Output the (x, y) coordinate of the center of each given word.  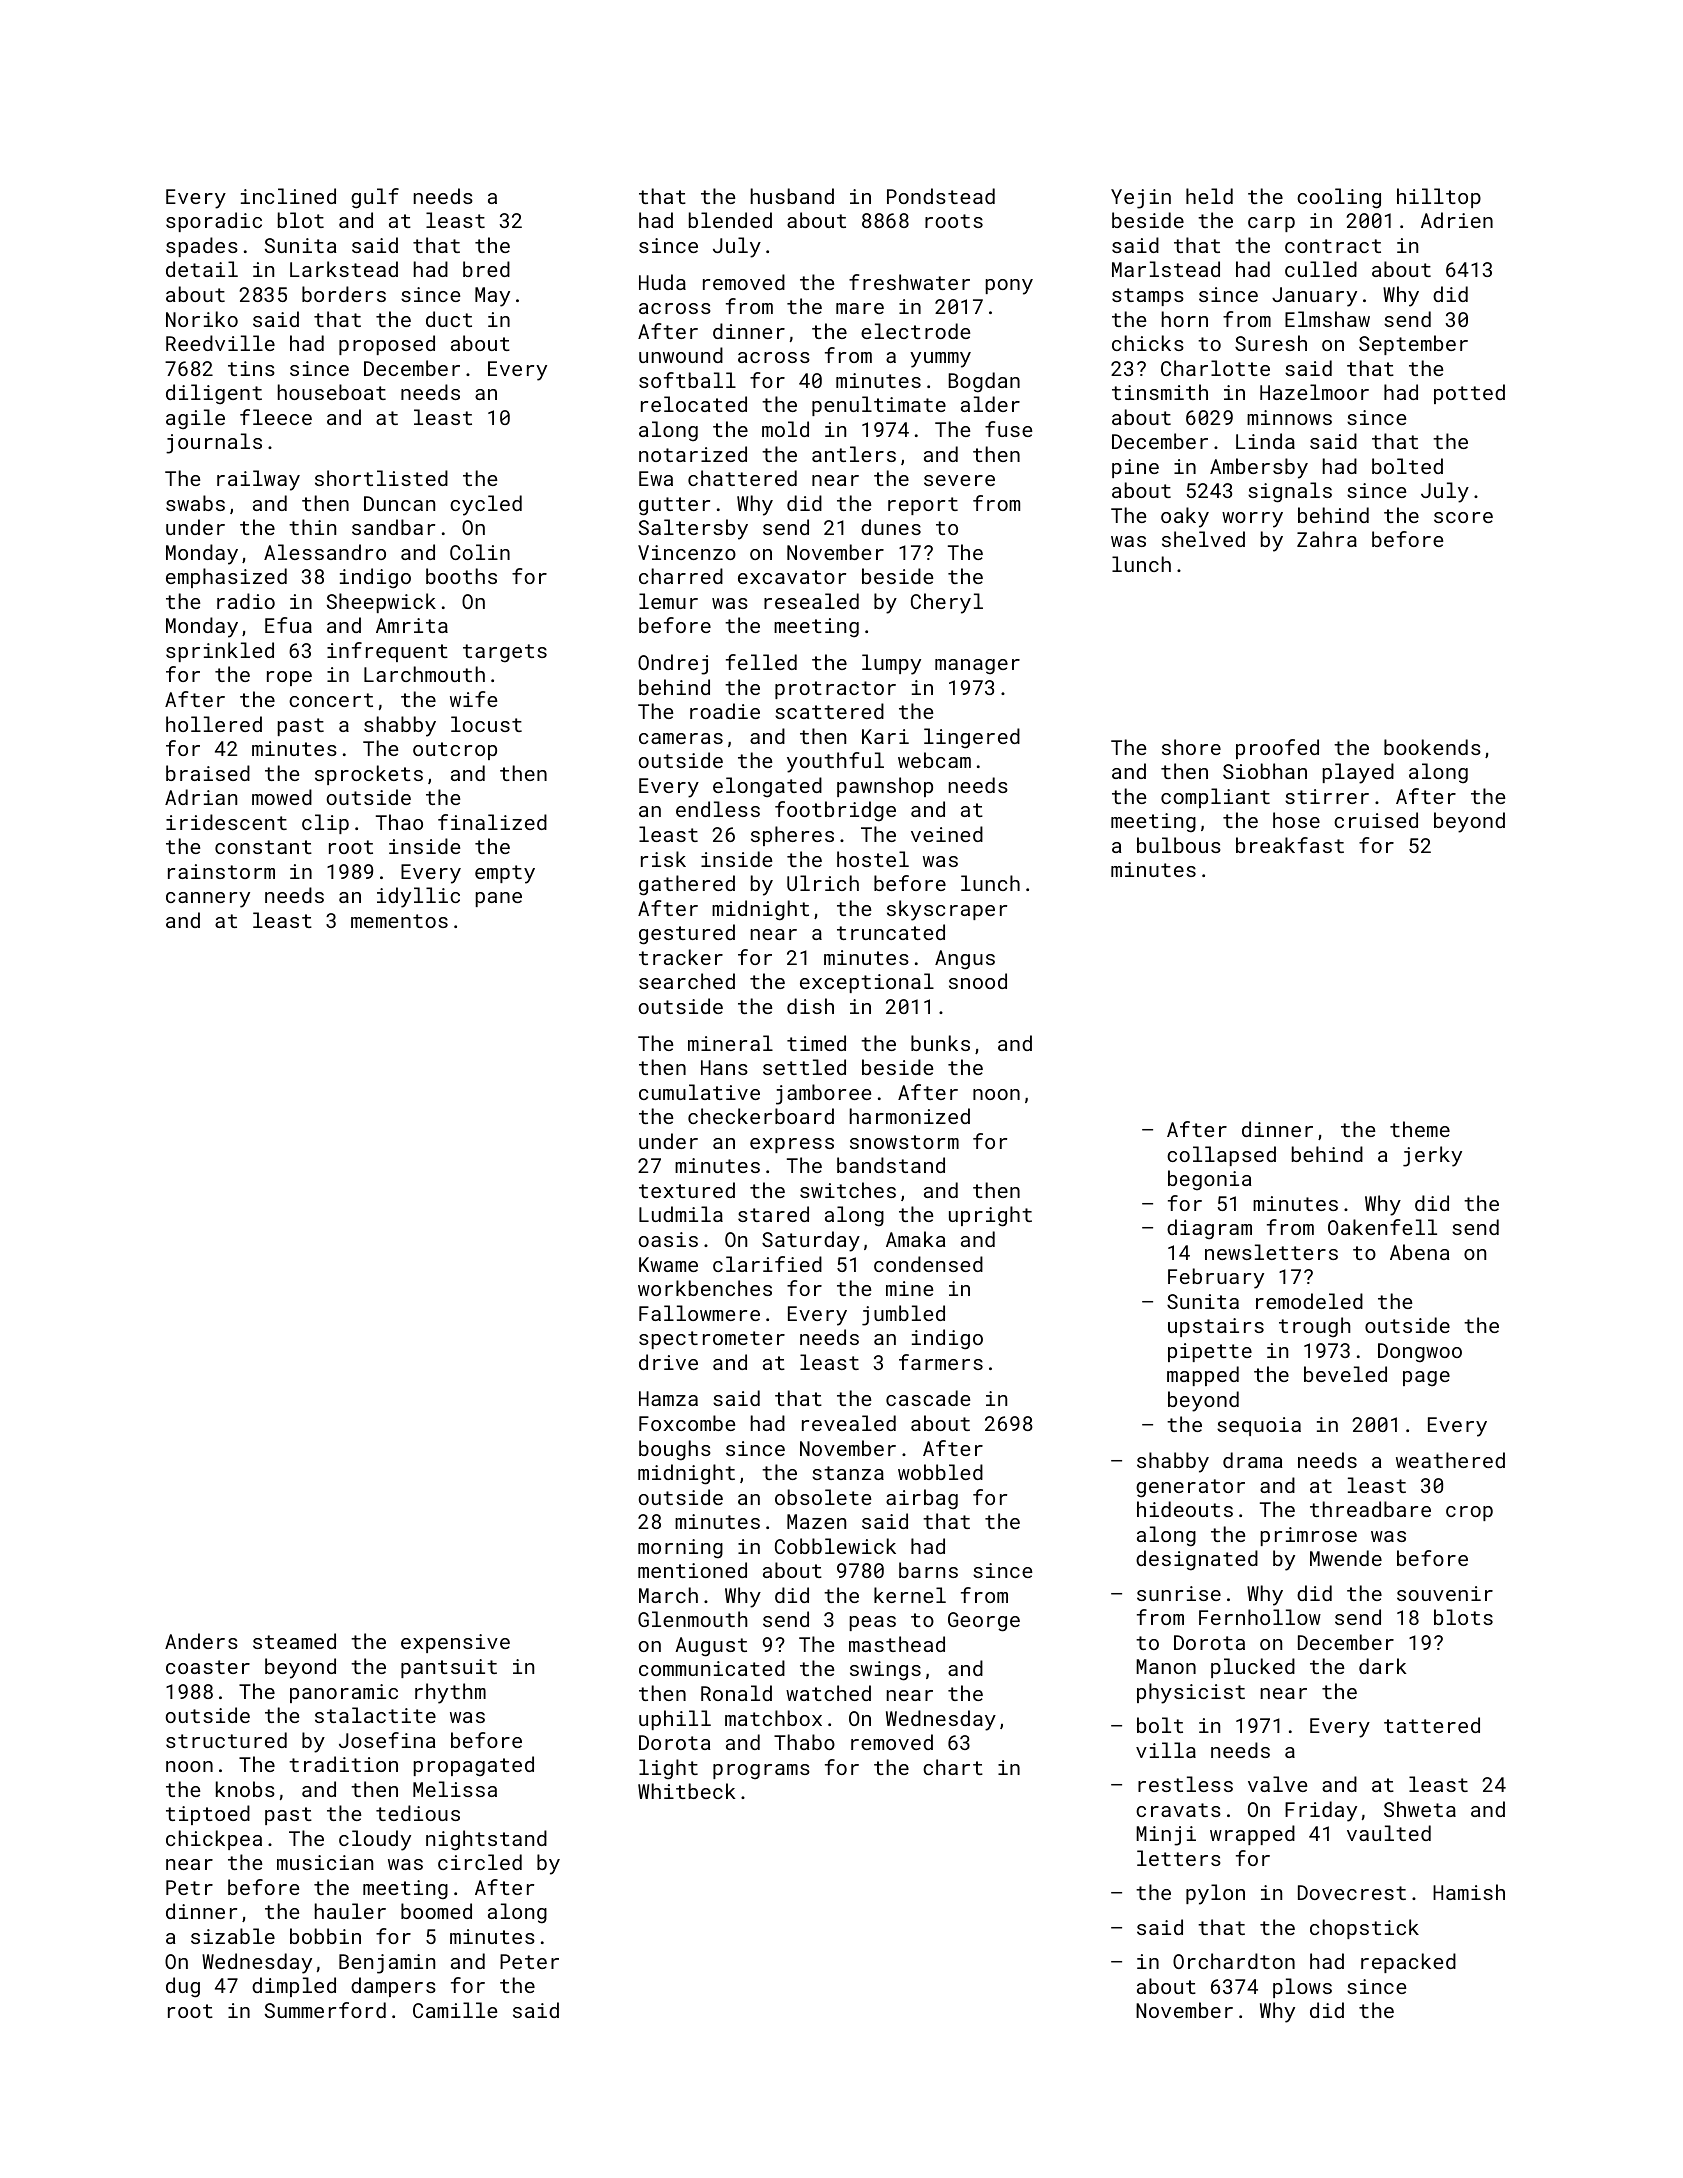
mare (860, 308)
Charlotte (1215, 368)
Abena (1420, 1252)
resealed (811, 601)
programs (761, 1772)
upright (990, 1216)
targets (505, 653)
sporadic (214, 222)
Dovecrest (1352, 1892)
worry (1252, 520)
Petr (189, 1887)
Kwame (668, 1264)
